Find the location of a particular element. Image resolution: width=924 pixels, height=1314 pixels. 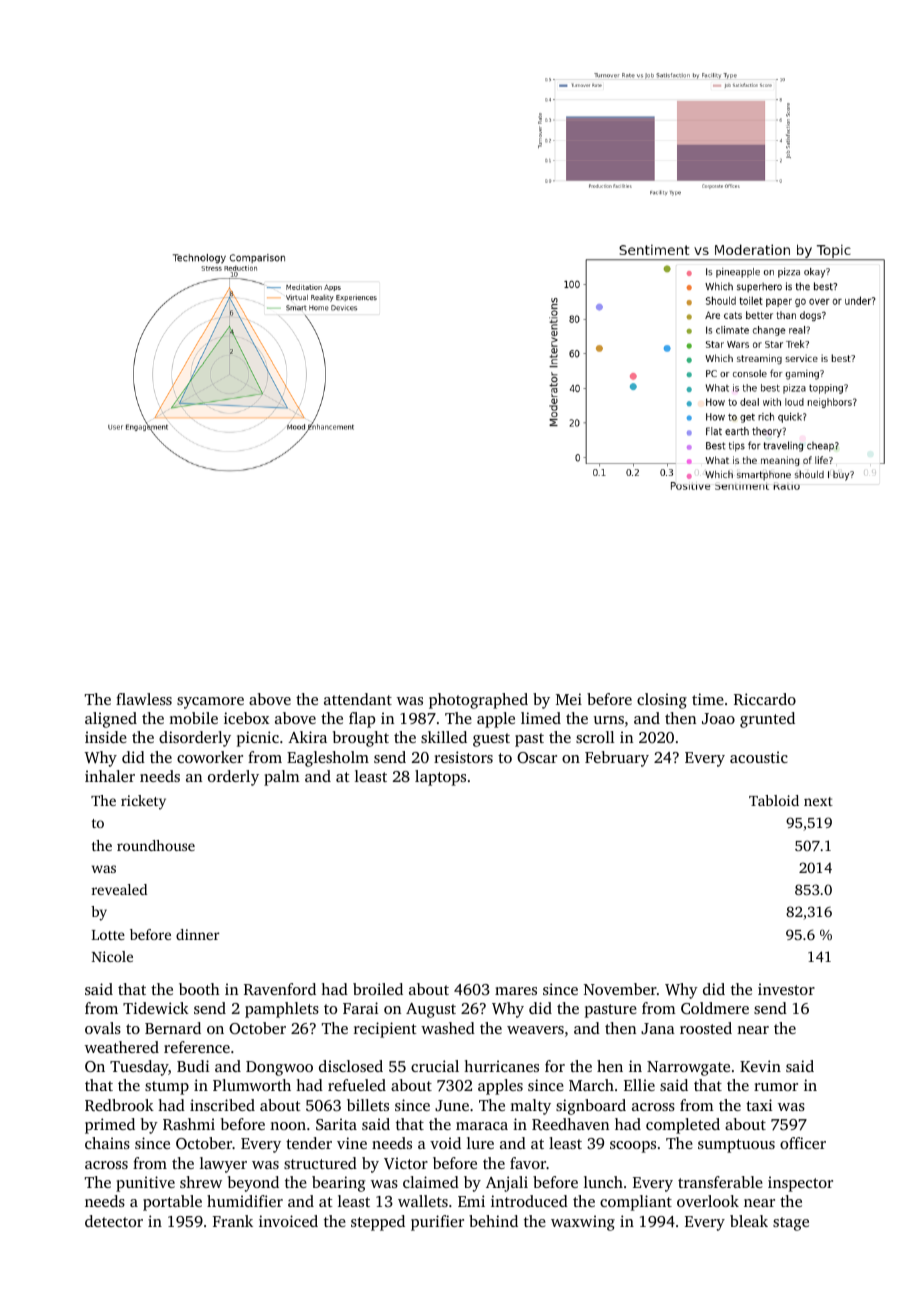

flawless is located at coordinates (144, 699).
